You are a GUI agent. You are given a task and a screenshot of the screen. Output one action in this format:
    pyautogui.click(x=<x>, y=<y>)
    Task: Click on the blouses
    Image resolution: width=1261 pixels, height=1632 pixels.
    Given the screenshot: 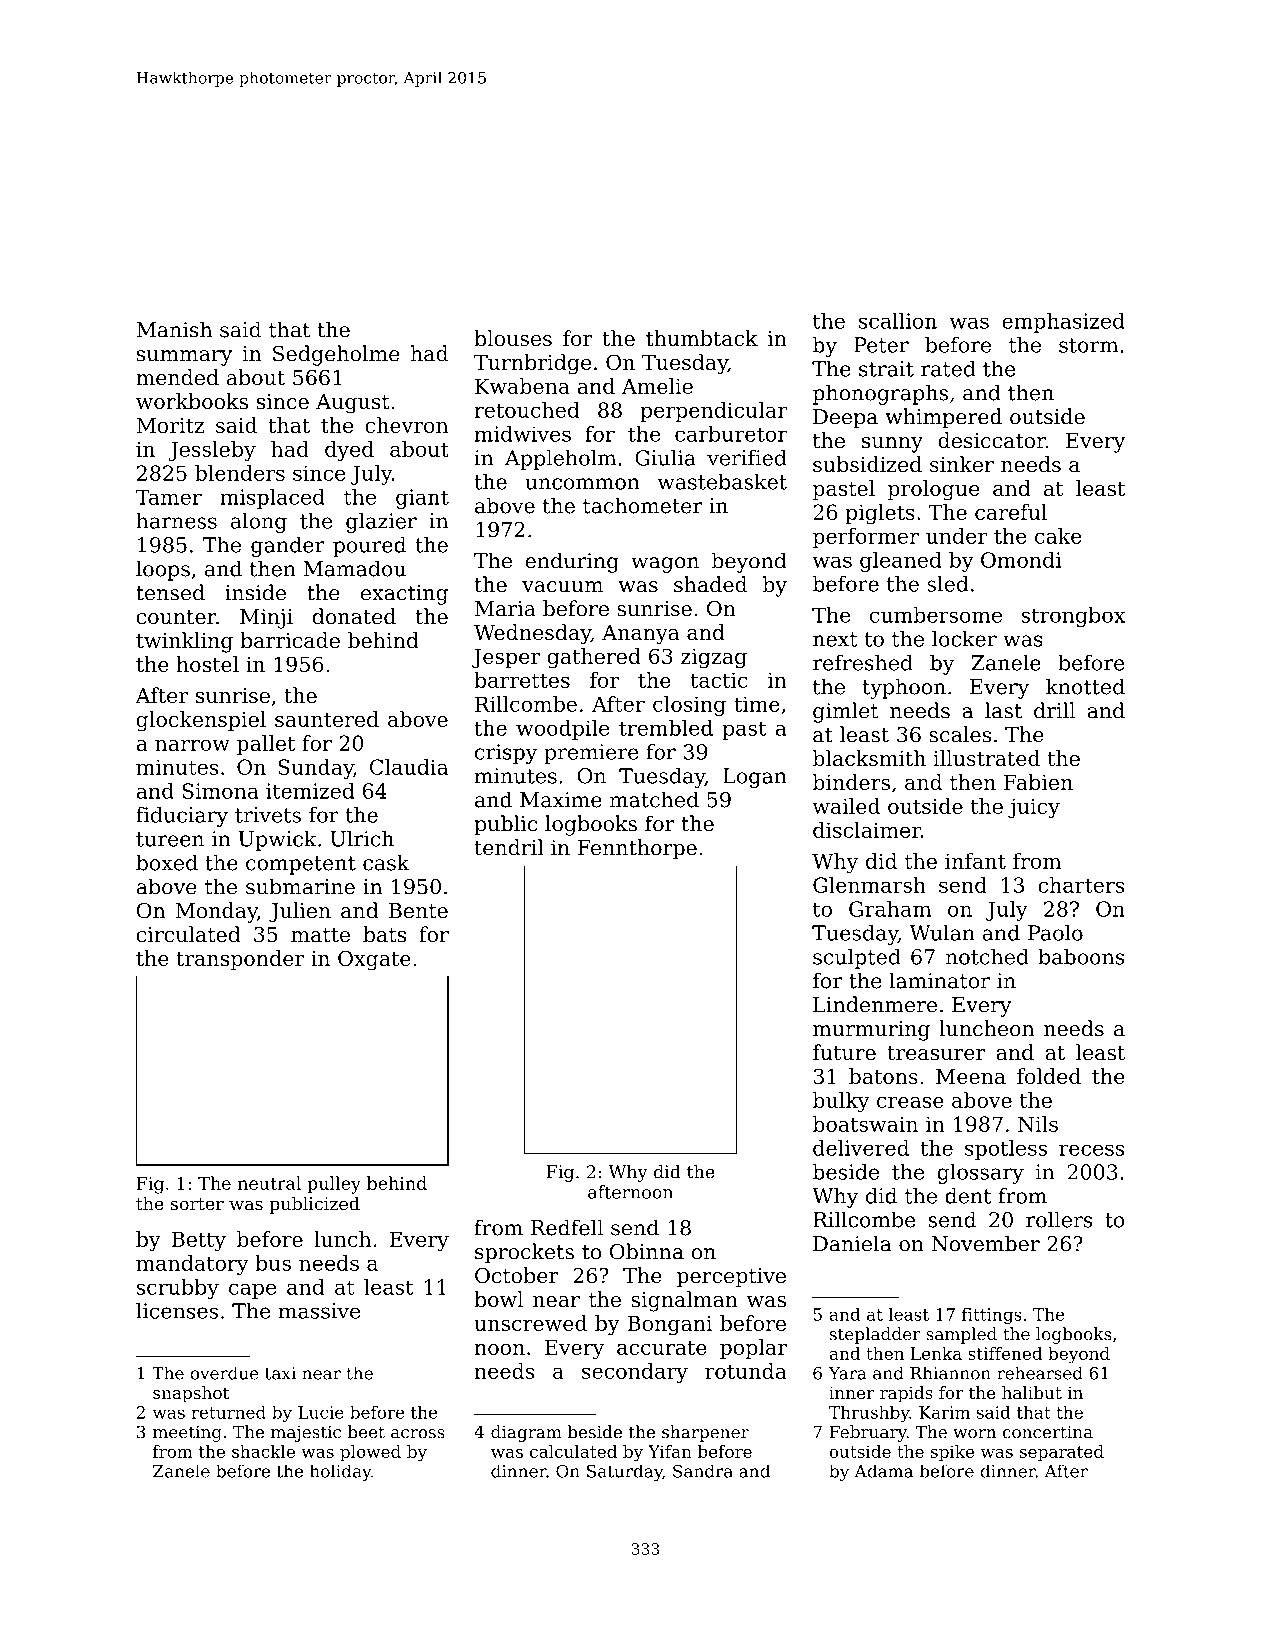 What is the action you would take?
    pyautogui.click(x=513, y=338)
